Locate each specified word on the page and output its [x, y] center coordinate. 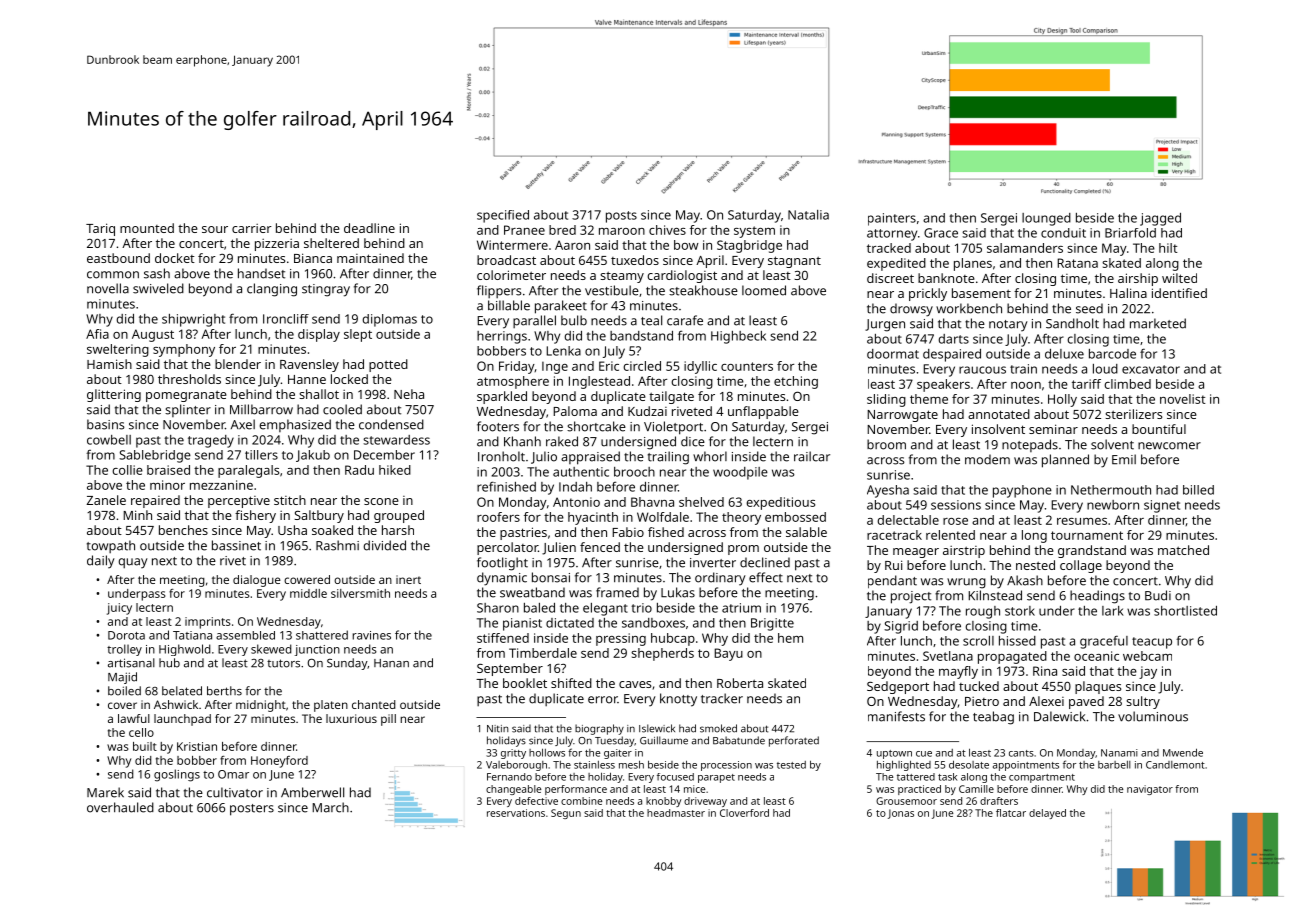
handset [261, 273]
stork [1020, 611]
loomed [764, 290]
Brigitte [772, 624]
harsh [398, 530]
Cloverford [744, 813]
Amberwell [312, 792]
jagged [1160, 219]
